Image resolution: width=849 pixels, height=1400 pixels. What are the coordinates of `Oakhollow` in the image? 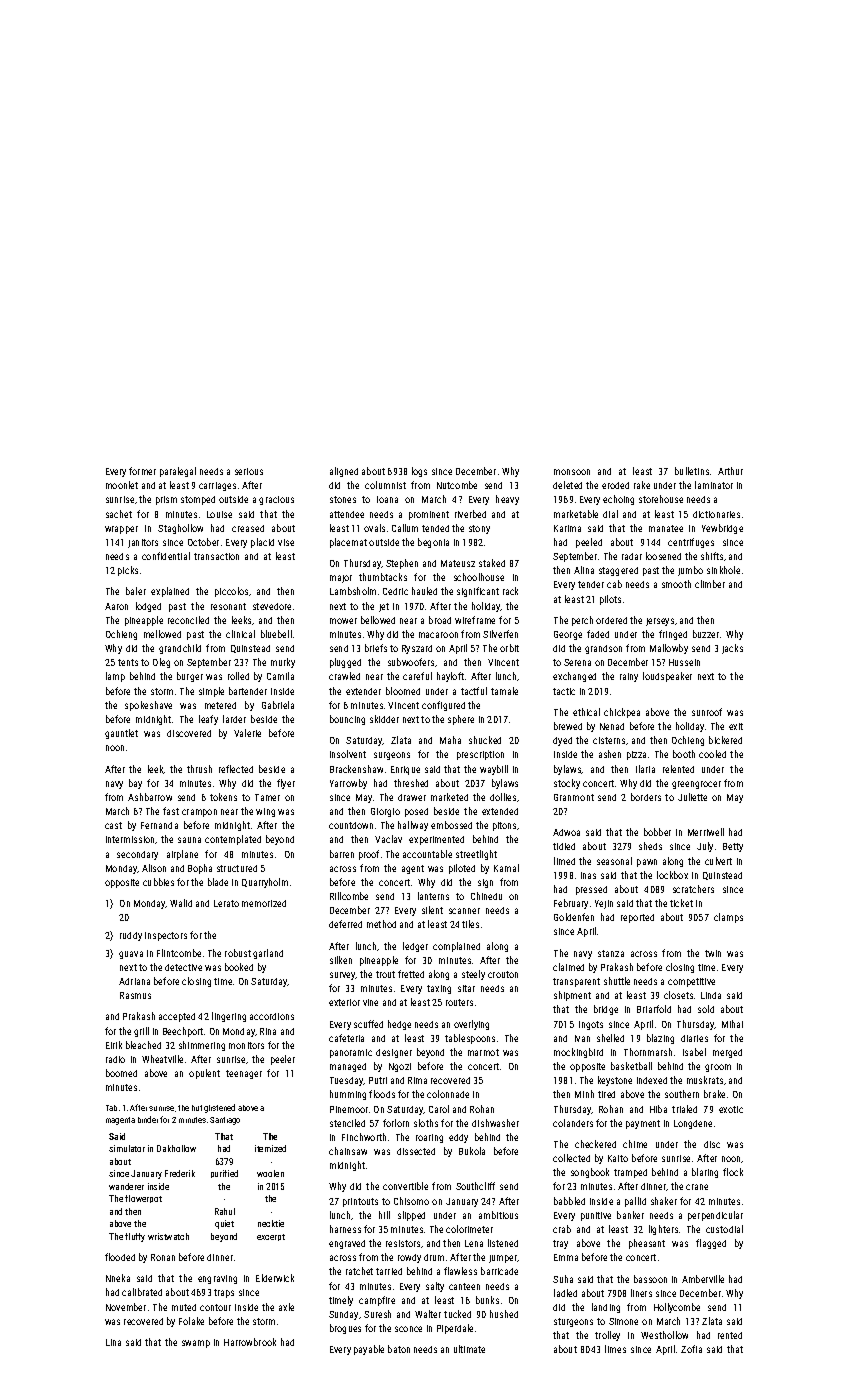 It's located at (176, 1148).
